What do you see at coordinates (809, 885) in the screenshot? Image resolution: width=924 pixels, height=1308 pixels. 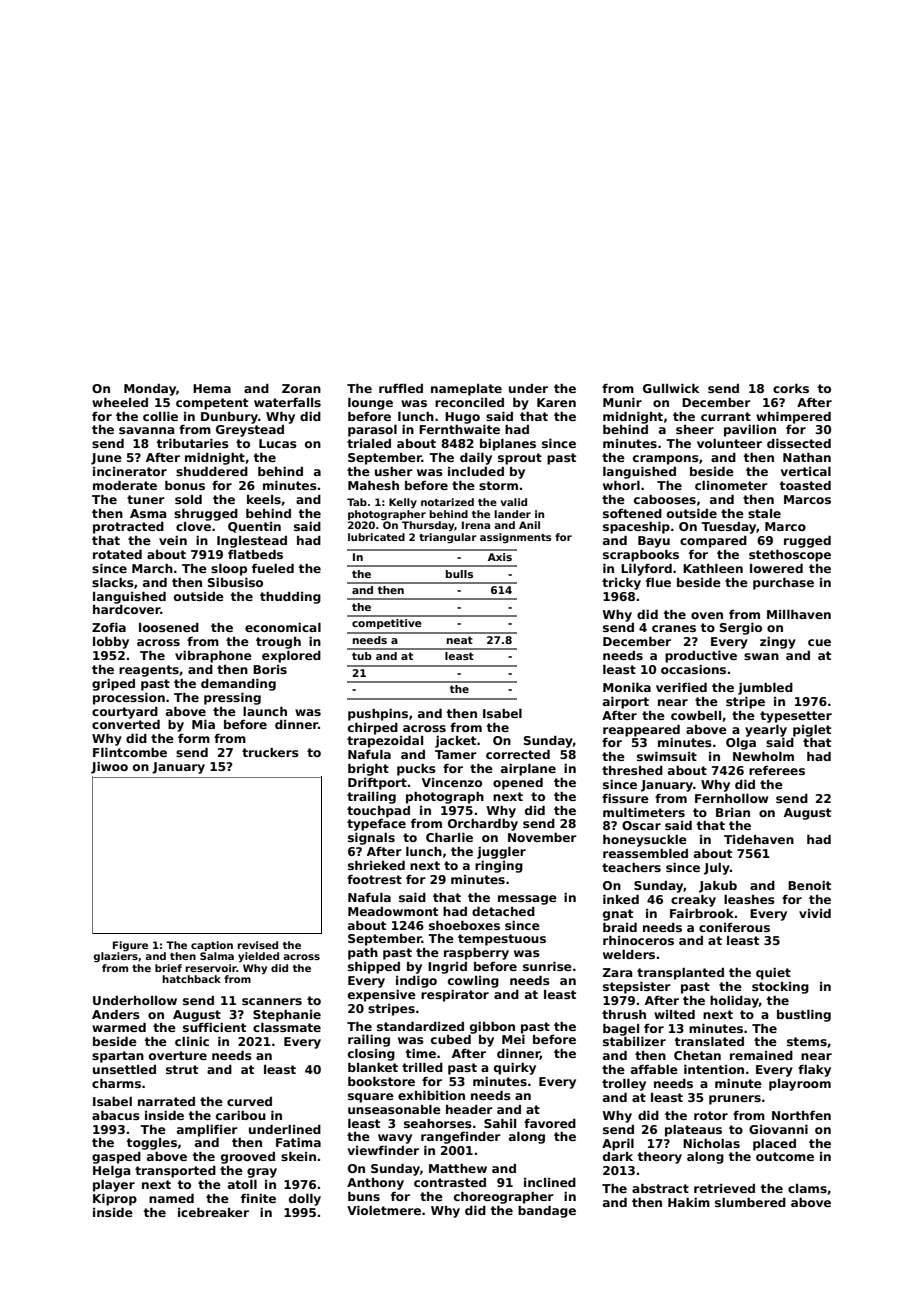 I see `Benoit` at bounding box center [809, 885].
